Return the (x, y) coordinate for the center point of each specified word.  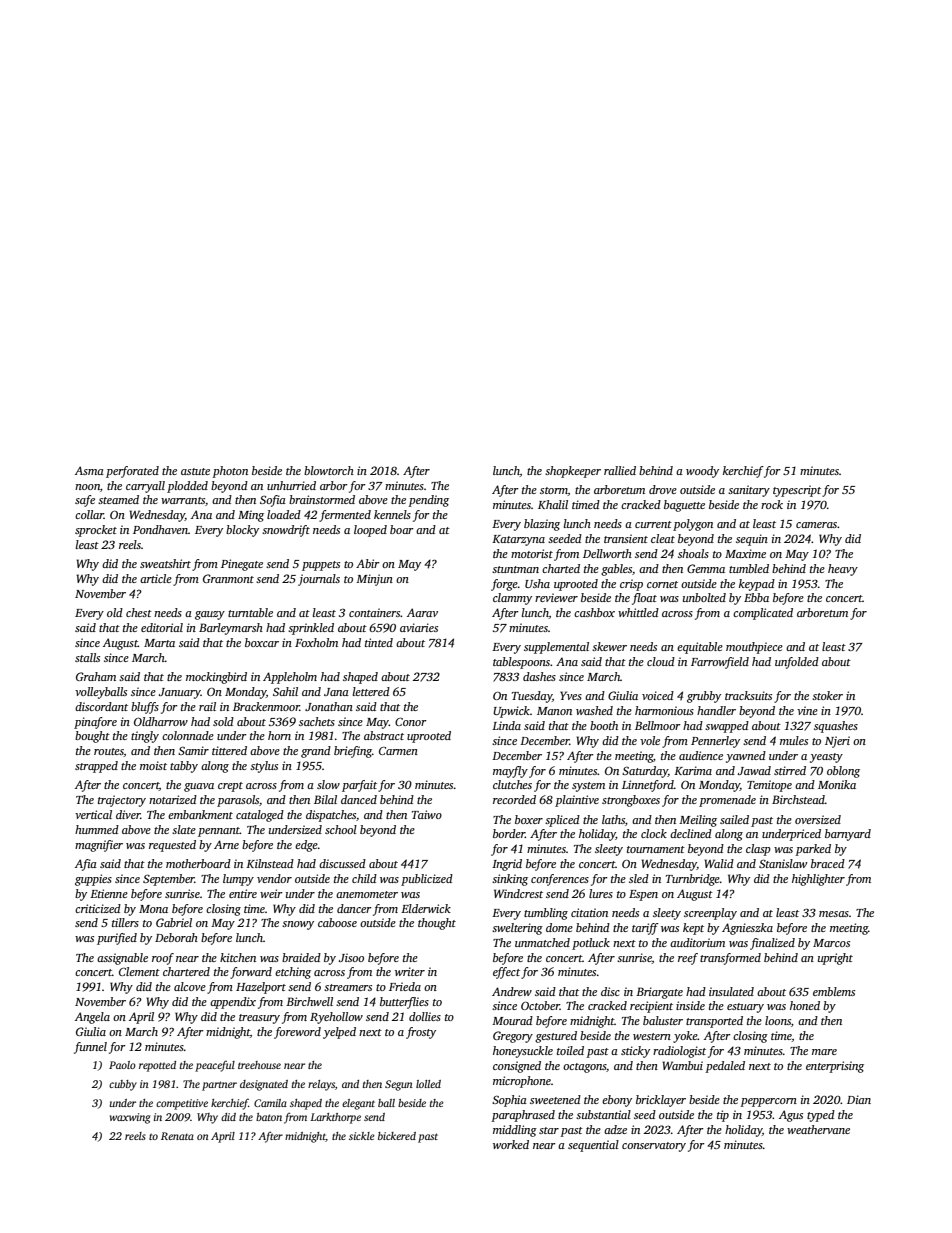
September (169, 880)
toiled (570, 1050)
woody (702, 472)
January (180, 693)
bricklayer (661, 1101)
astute (195, 471)
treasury (259, 1019)
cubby (123, 1085)
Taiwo (427, 814)
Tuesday (532, 697)
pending (428, 501)
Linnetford (648, 786)
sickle (362, 1136)
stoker (827, 695)
